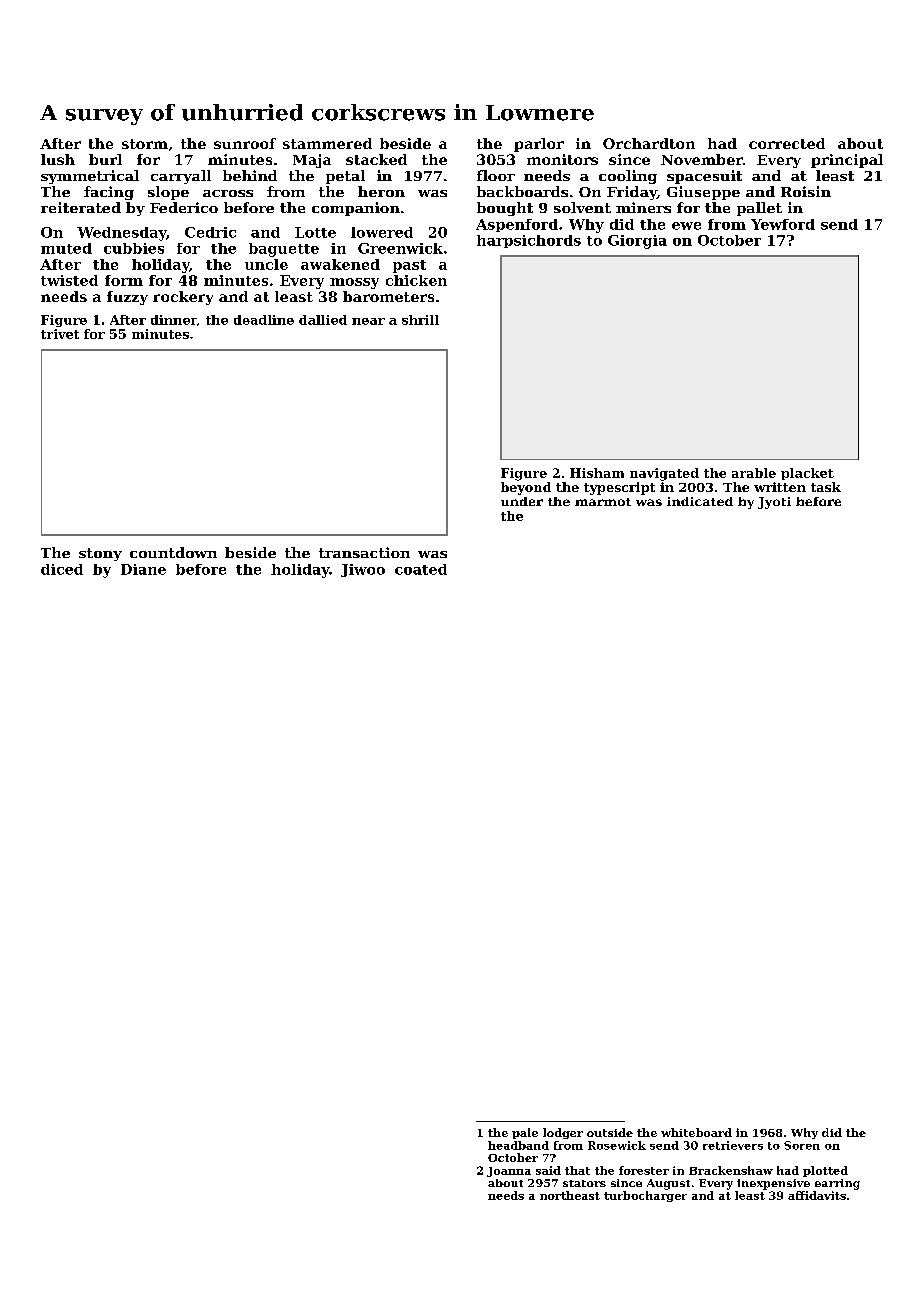 The height and width of the screenshot is (1308, 924). I want to click on stony, so click(100, 554).
